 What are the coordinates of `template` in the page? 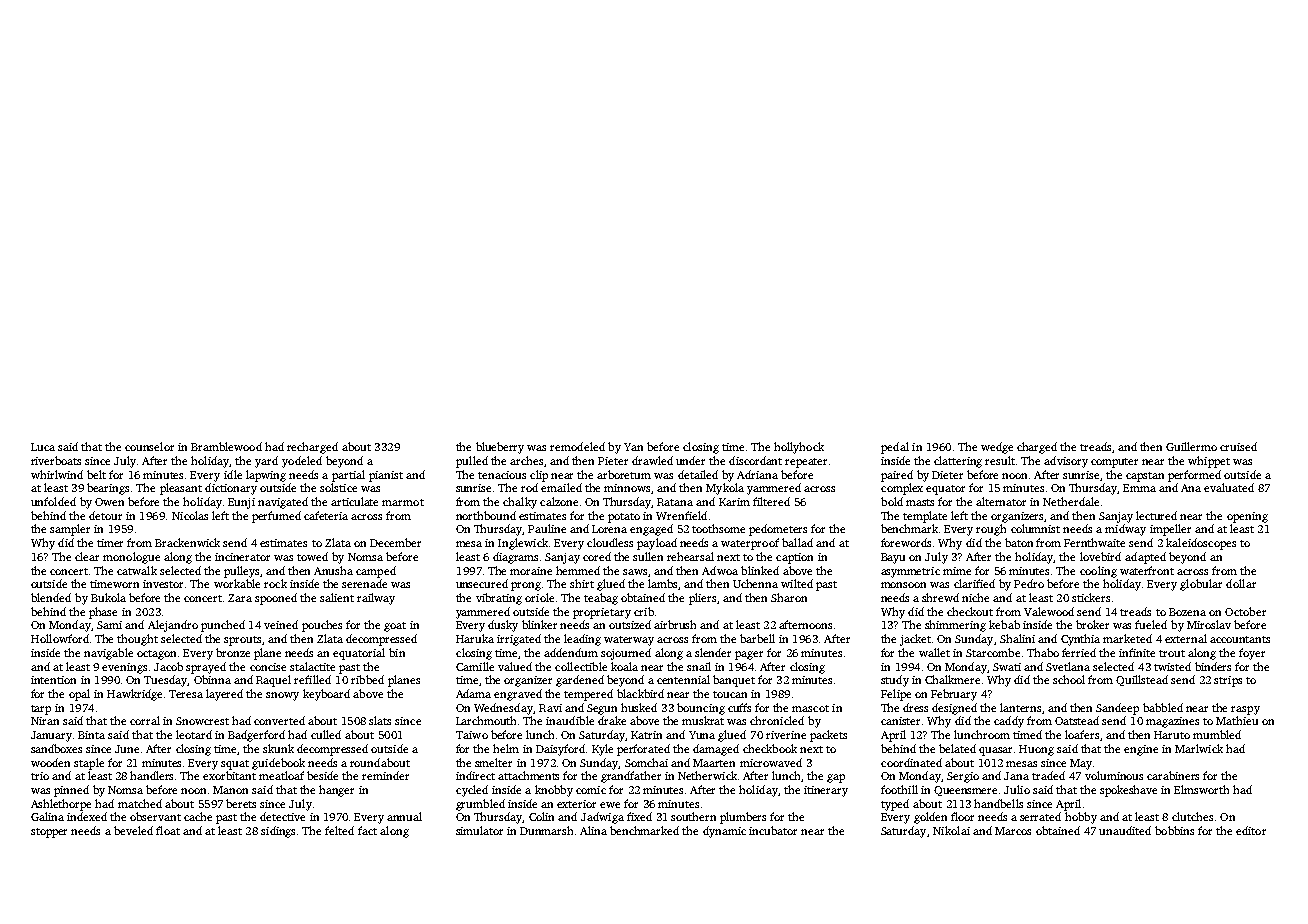 It's located at (925, 517).
